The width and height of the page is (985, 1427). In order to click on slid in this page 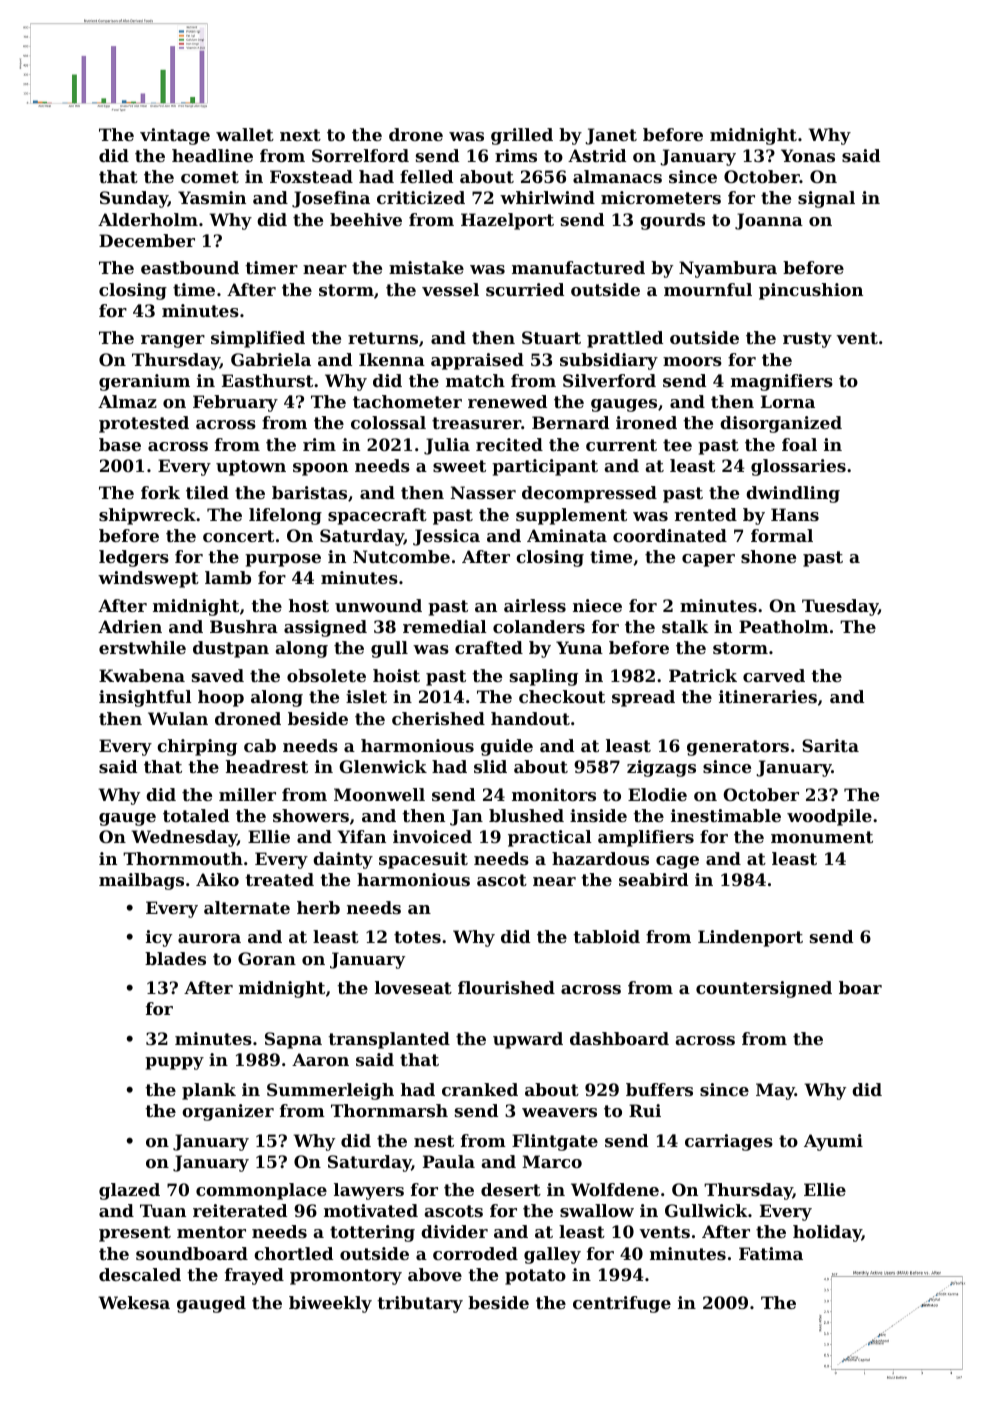, I will do `click(490, 766)`.
